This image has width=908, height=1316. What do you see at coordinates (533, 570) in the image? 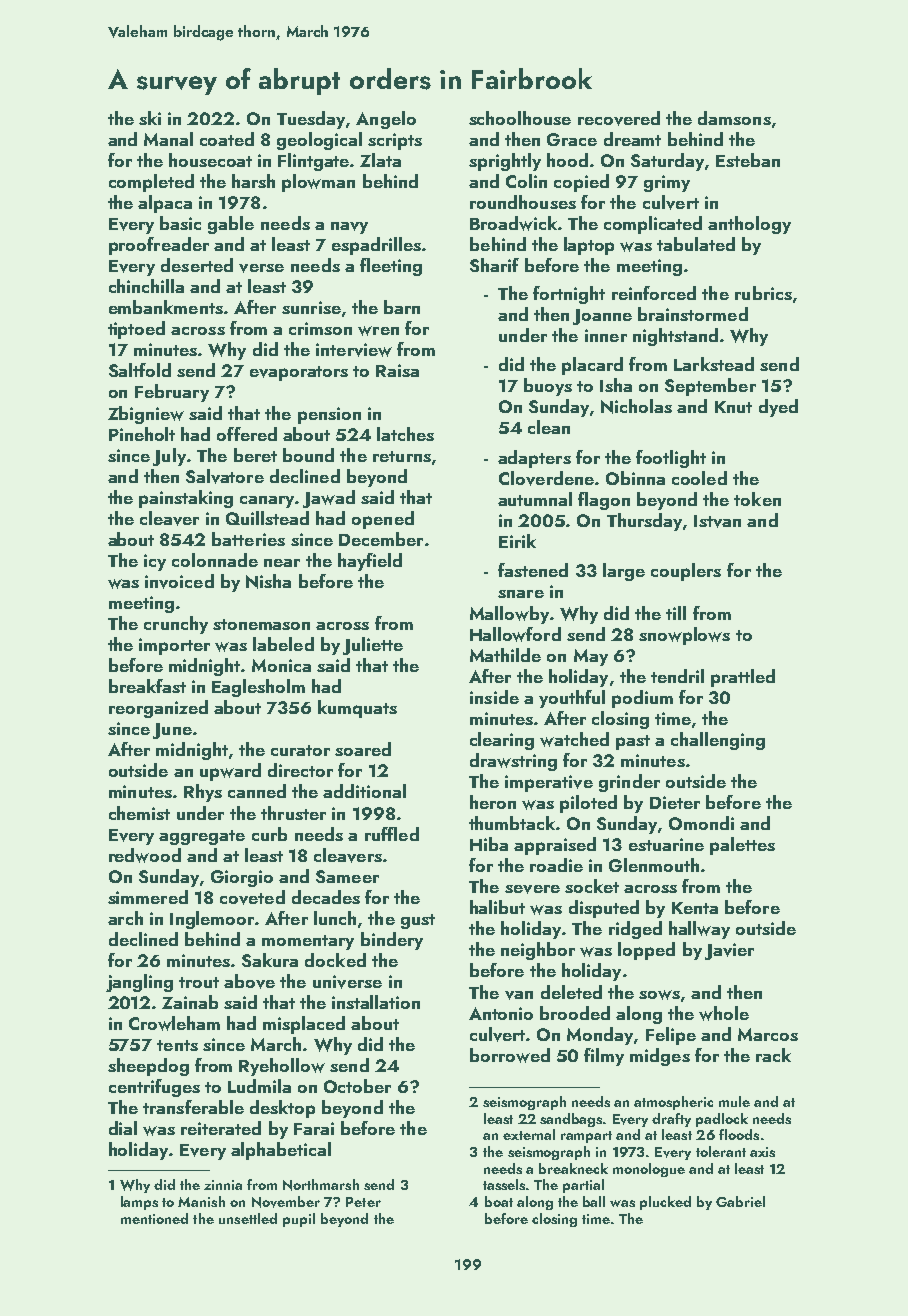
I see `fastened` at bounding box center [533, 570].
